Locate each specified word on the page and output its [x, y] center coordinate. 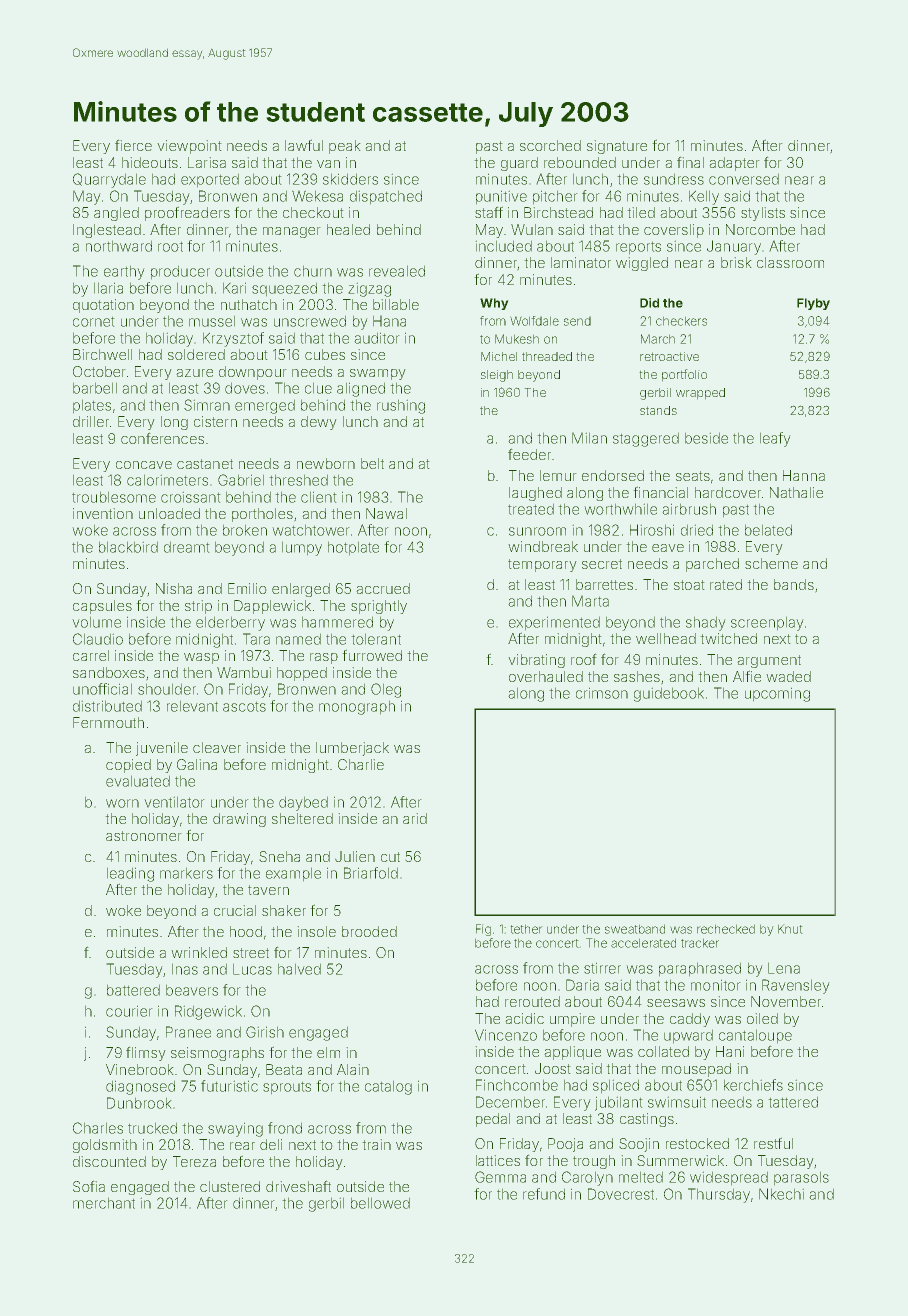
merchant [104, 1203]
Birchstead [558, 212]
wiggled [642, 264]
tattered [793, 1102]
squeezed [284, 289]
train [376, 1144]
